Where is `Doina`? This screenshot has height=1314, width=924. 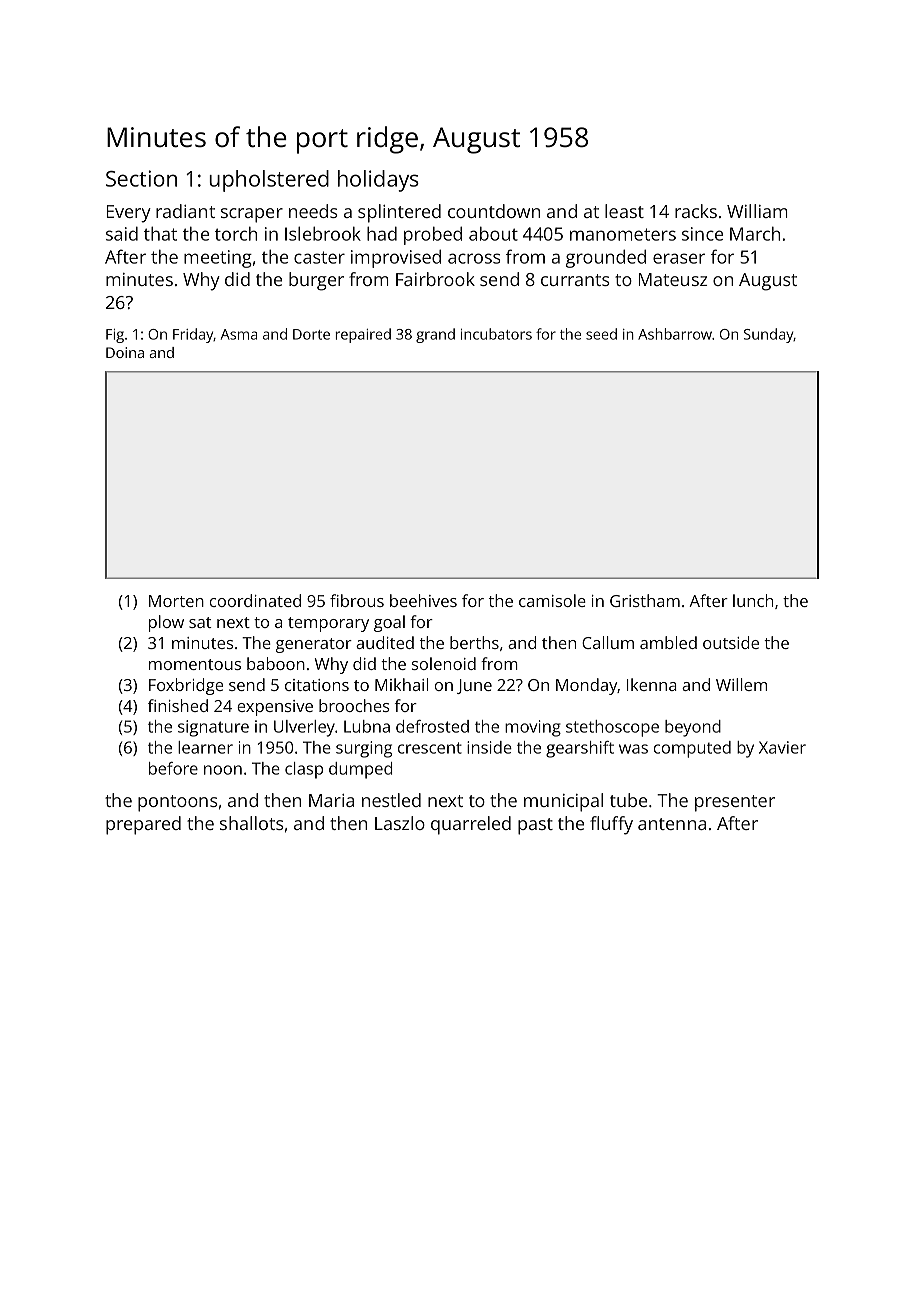 Doina is located at coordinates (125, 352).
